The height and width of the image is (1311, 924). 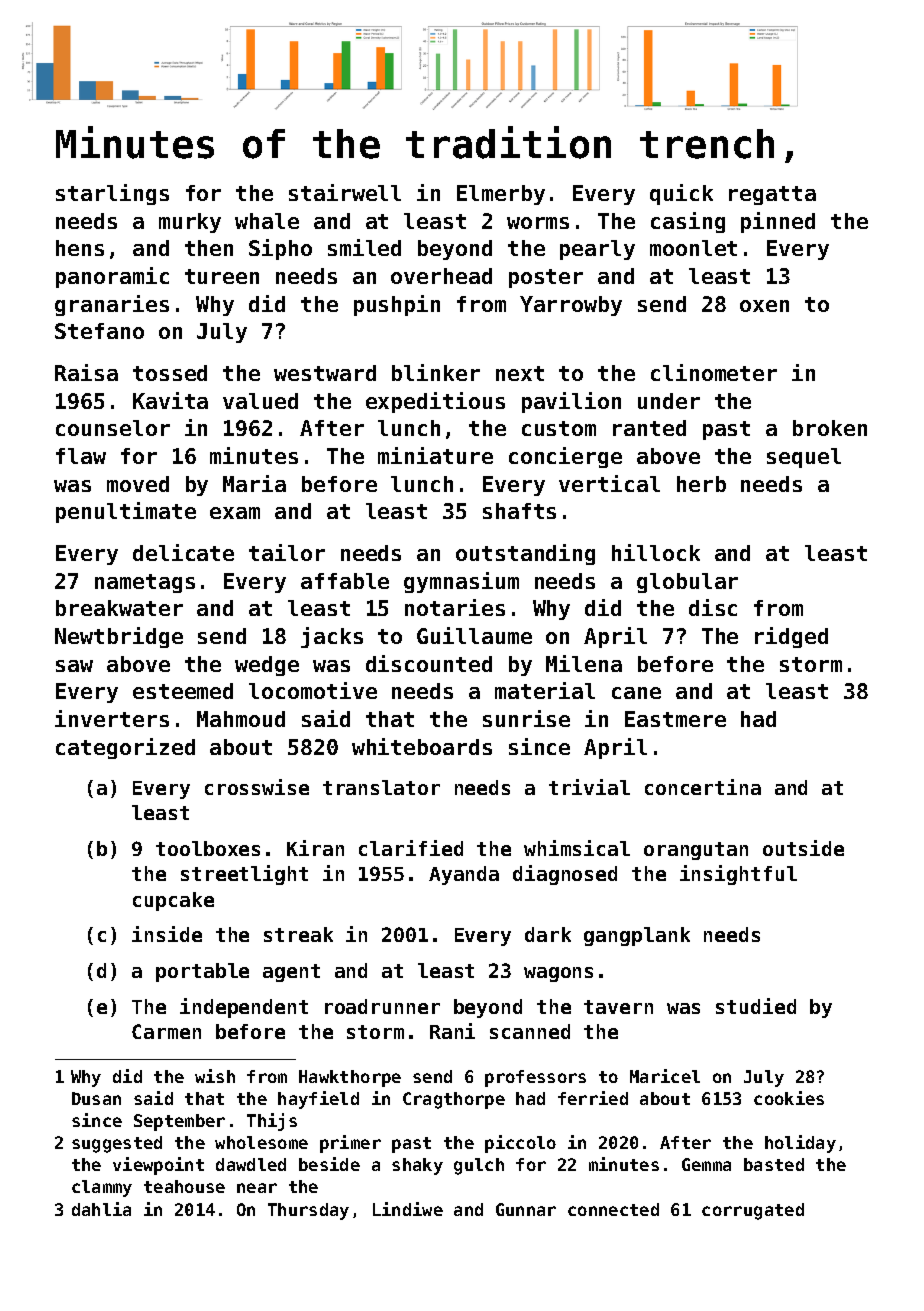 What do you see at coordinates (125, 748) in the image?
I see `categorized` at bounding box center [125, 748].
